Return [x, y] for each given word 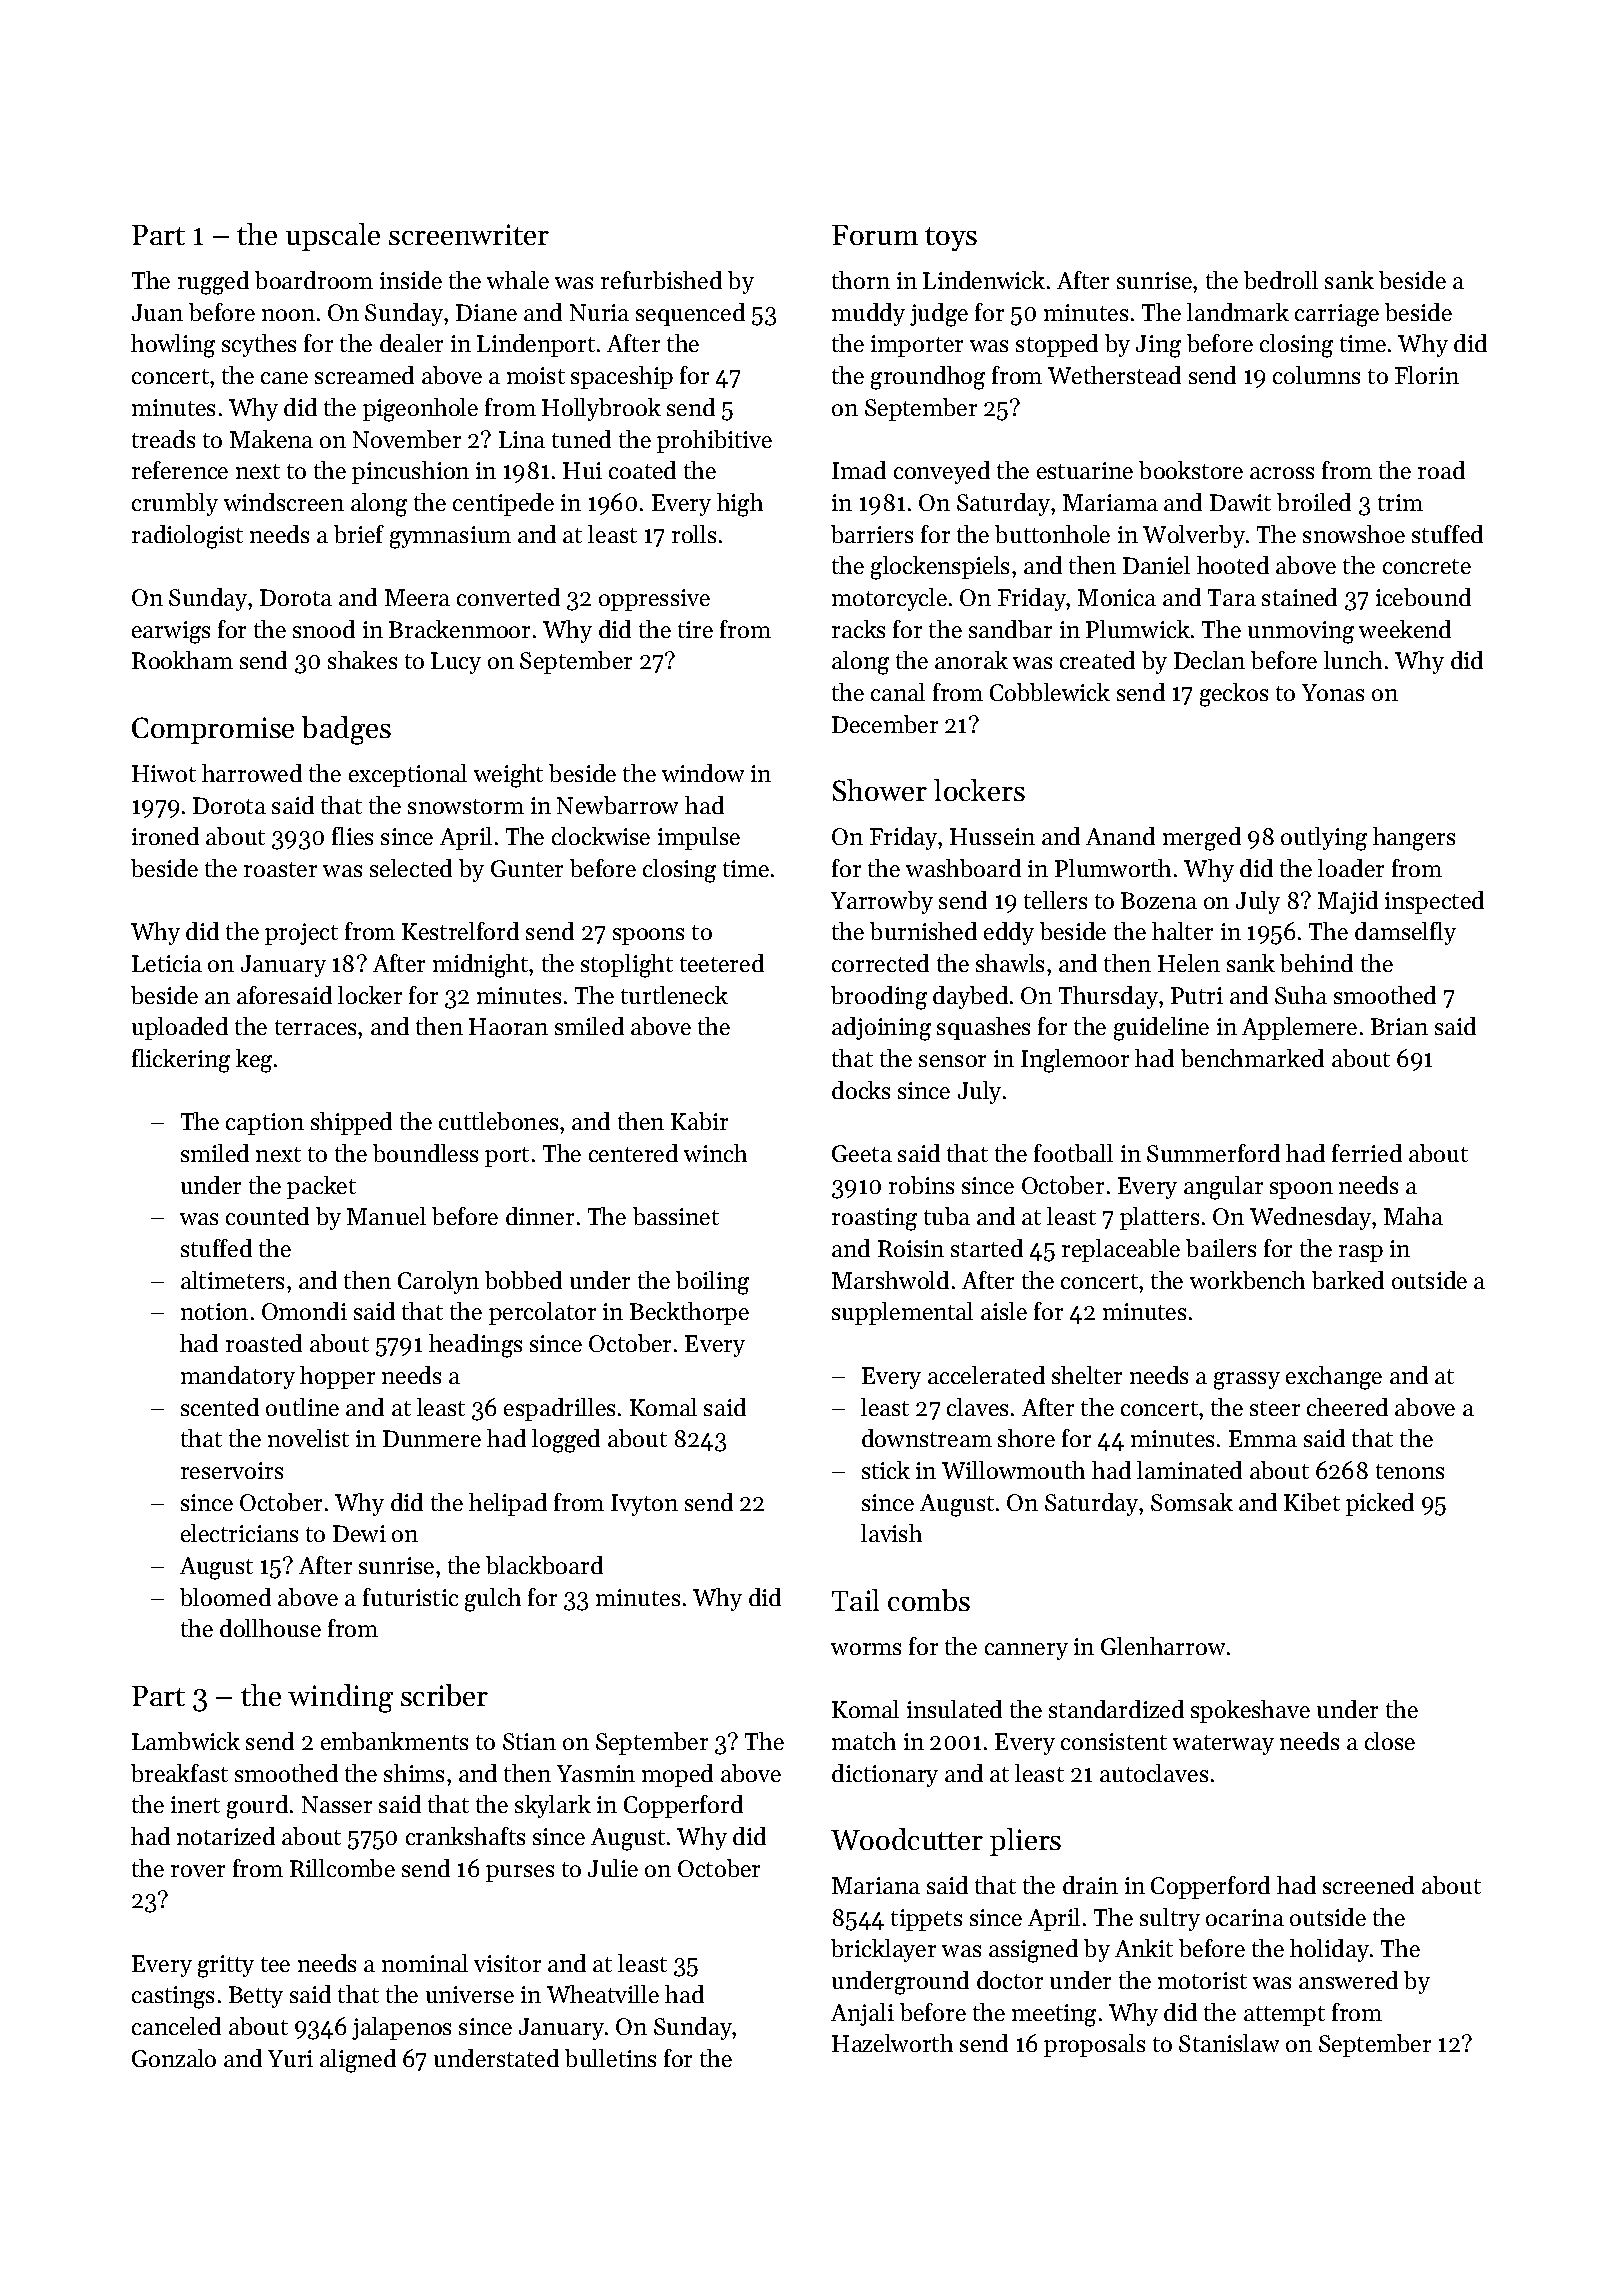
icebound [1423, 597]
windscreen [284, 502]
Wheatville [603, 1994]
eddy [1009, 933]
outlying [1324, 839]
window [703, 773]
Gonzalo [174, 2058]
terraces [315, 1027]
